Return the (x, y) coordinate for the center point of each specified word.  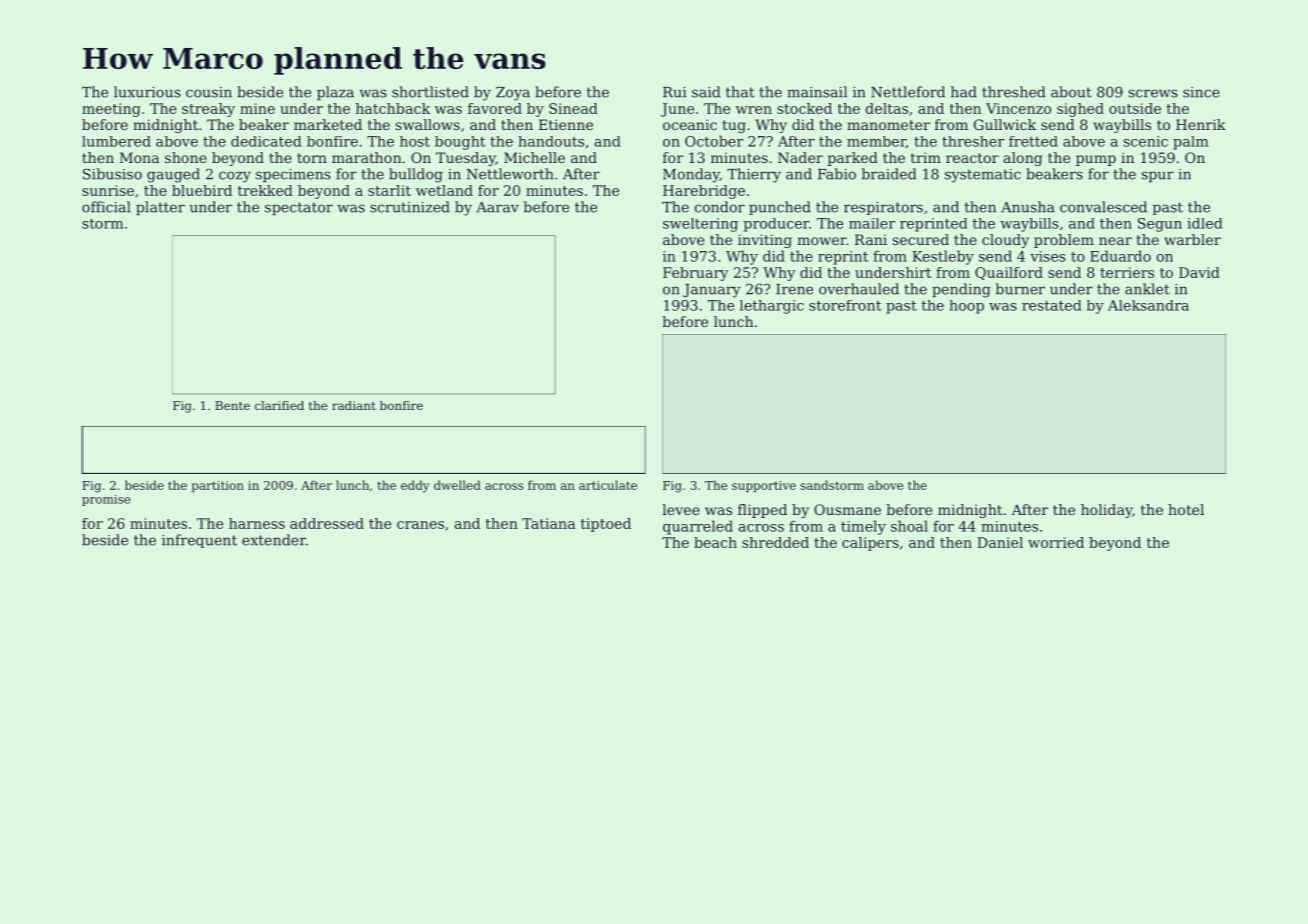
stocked (804, 108)
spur (1158, 176)
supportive (764, 486)
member (876, 141)
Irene (794, 289)
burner (1020, 289)
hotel (1186, 509)
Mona (140, 157)
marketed (328, 124)
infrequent (199, 541)
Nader (800, 157)
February (695, 274)
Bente (232, 405)
